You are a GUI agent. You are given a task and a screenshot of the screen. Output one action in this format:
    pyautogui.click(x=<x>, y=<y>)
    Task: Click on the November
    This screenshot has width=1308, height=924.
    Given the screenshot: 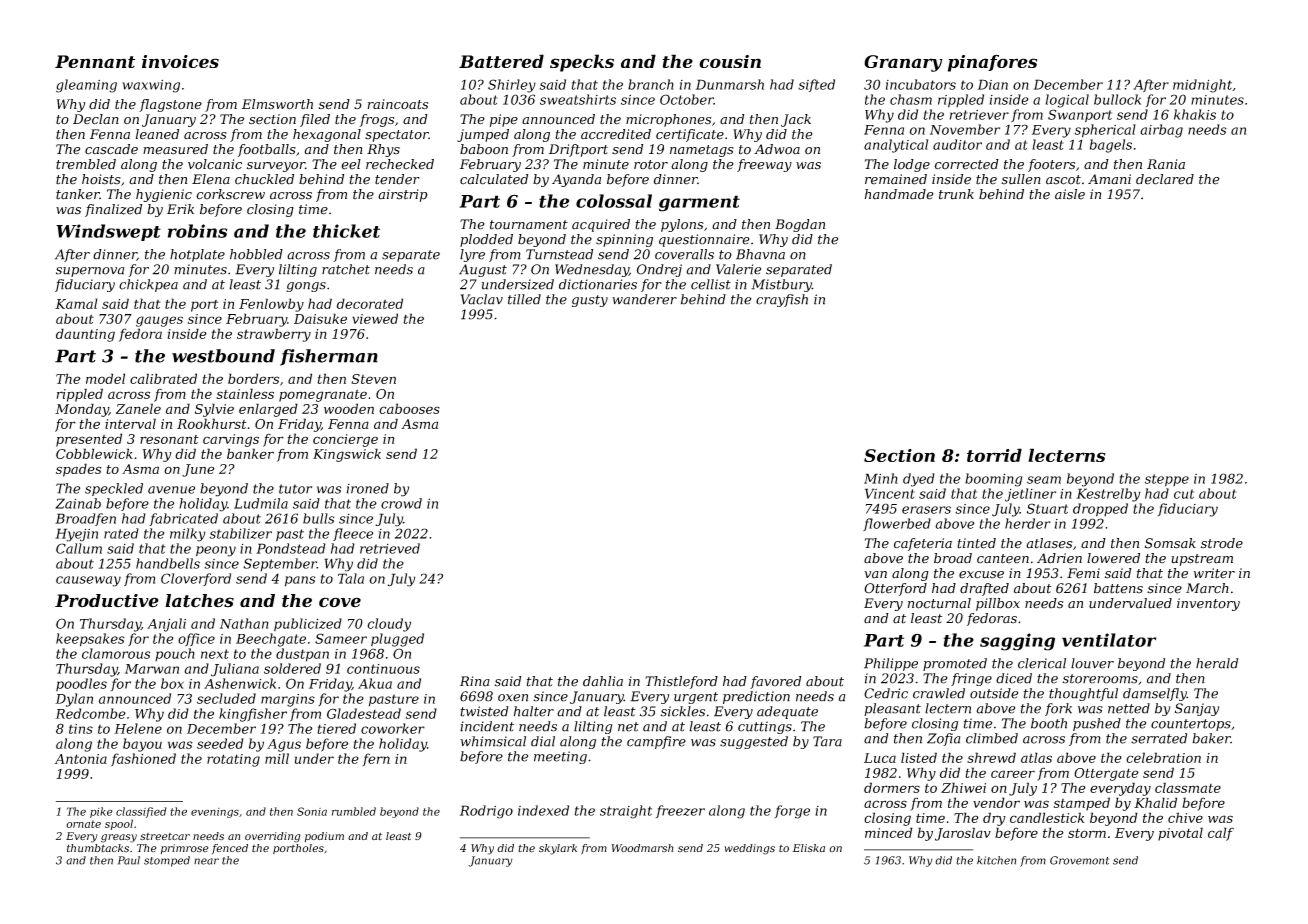 What is the action you would take?
    pyautogui.click(x=965, y=129)
